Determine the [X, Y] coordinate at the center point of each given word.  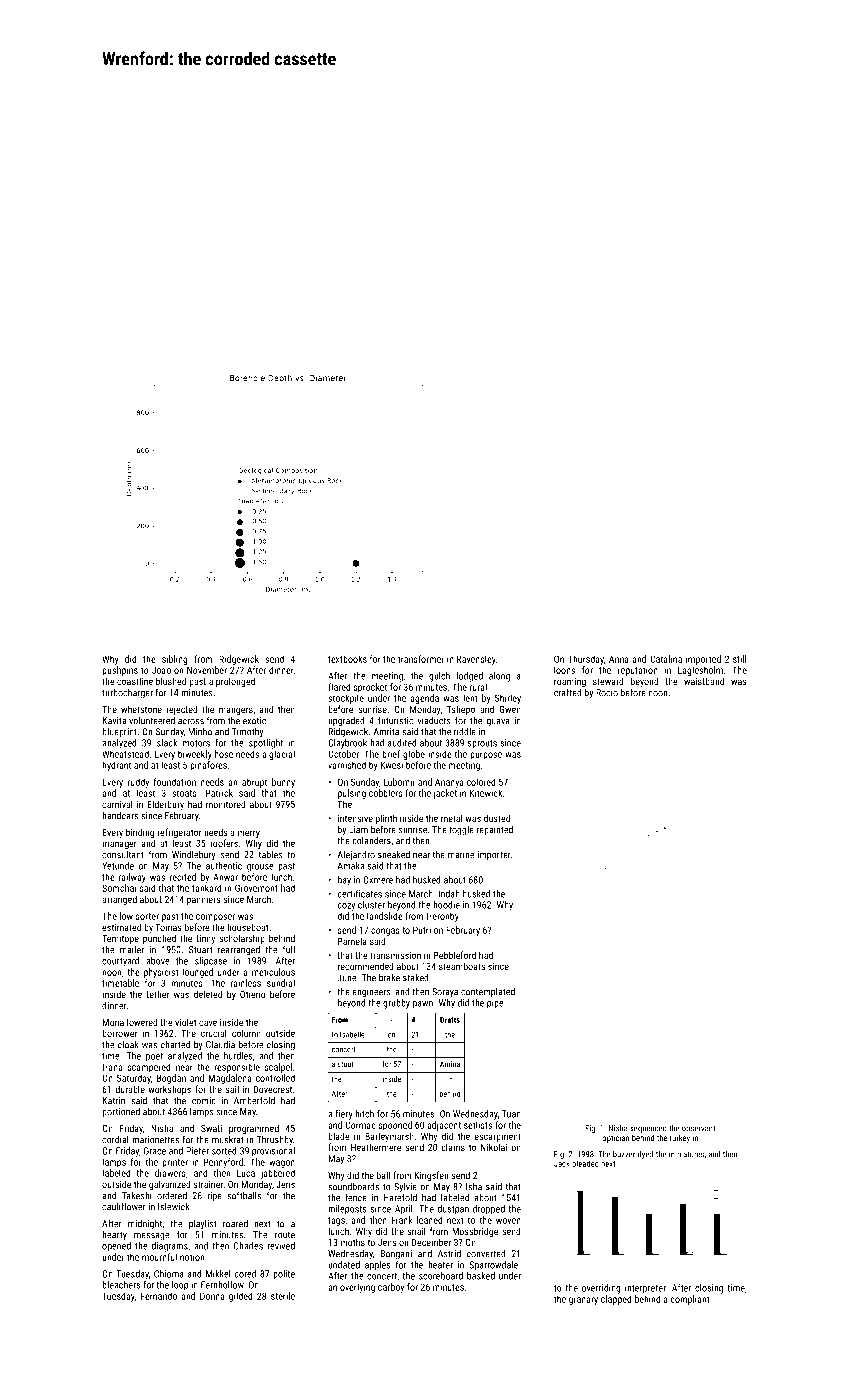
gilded [241, 1297]
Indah [449, 894]
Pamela [352, 941]
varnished [347, 765]
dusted [497, 818]
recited [183, 877]
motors [196, 743]
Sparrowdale [493, 1266]
